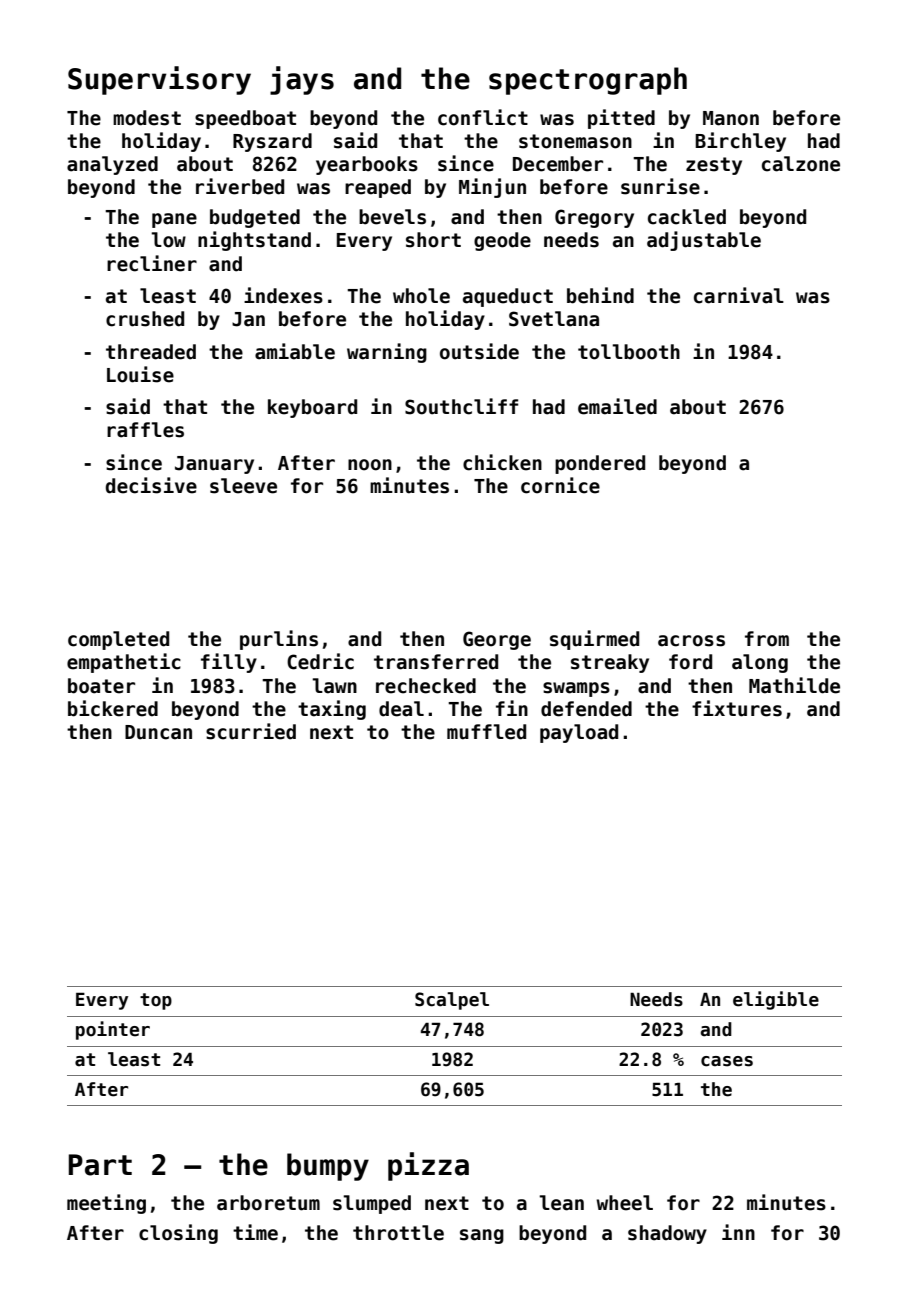 This screenshot has width=908, height=1316. What do you see at coordinates (113, 1030) in the screenshot?
I see `pointer` at bounding box center [113, 1030].
